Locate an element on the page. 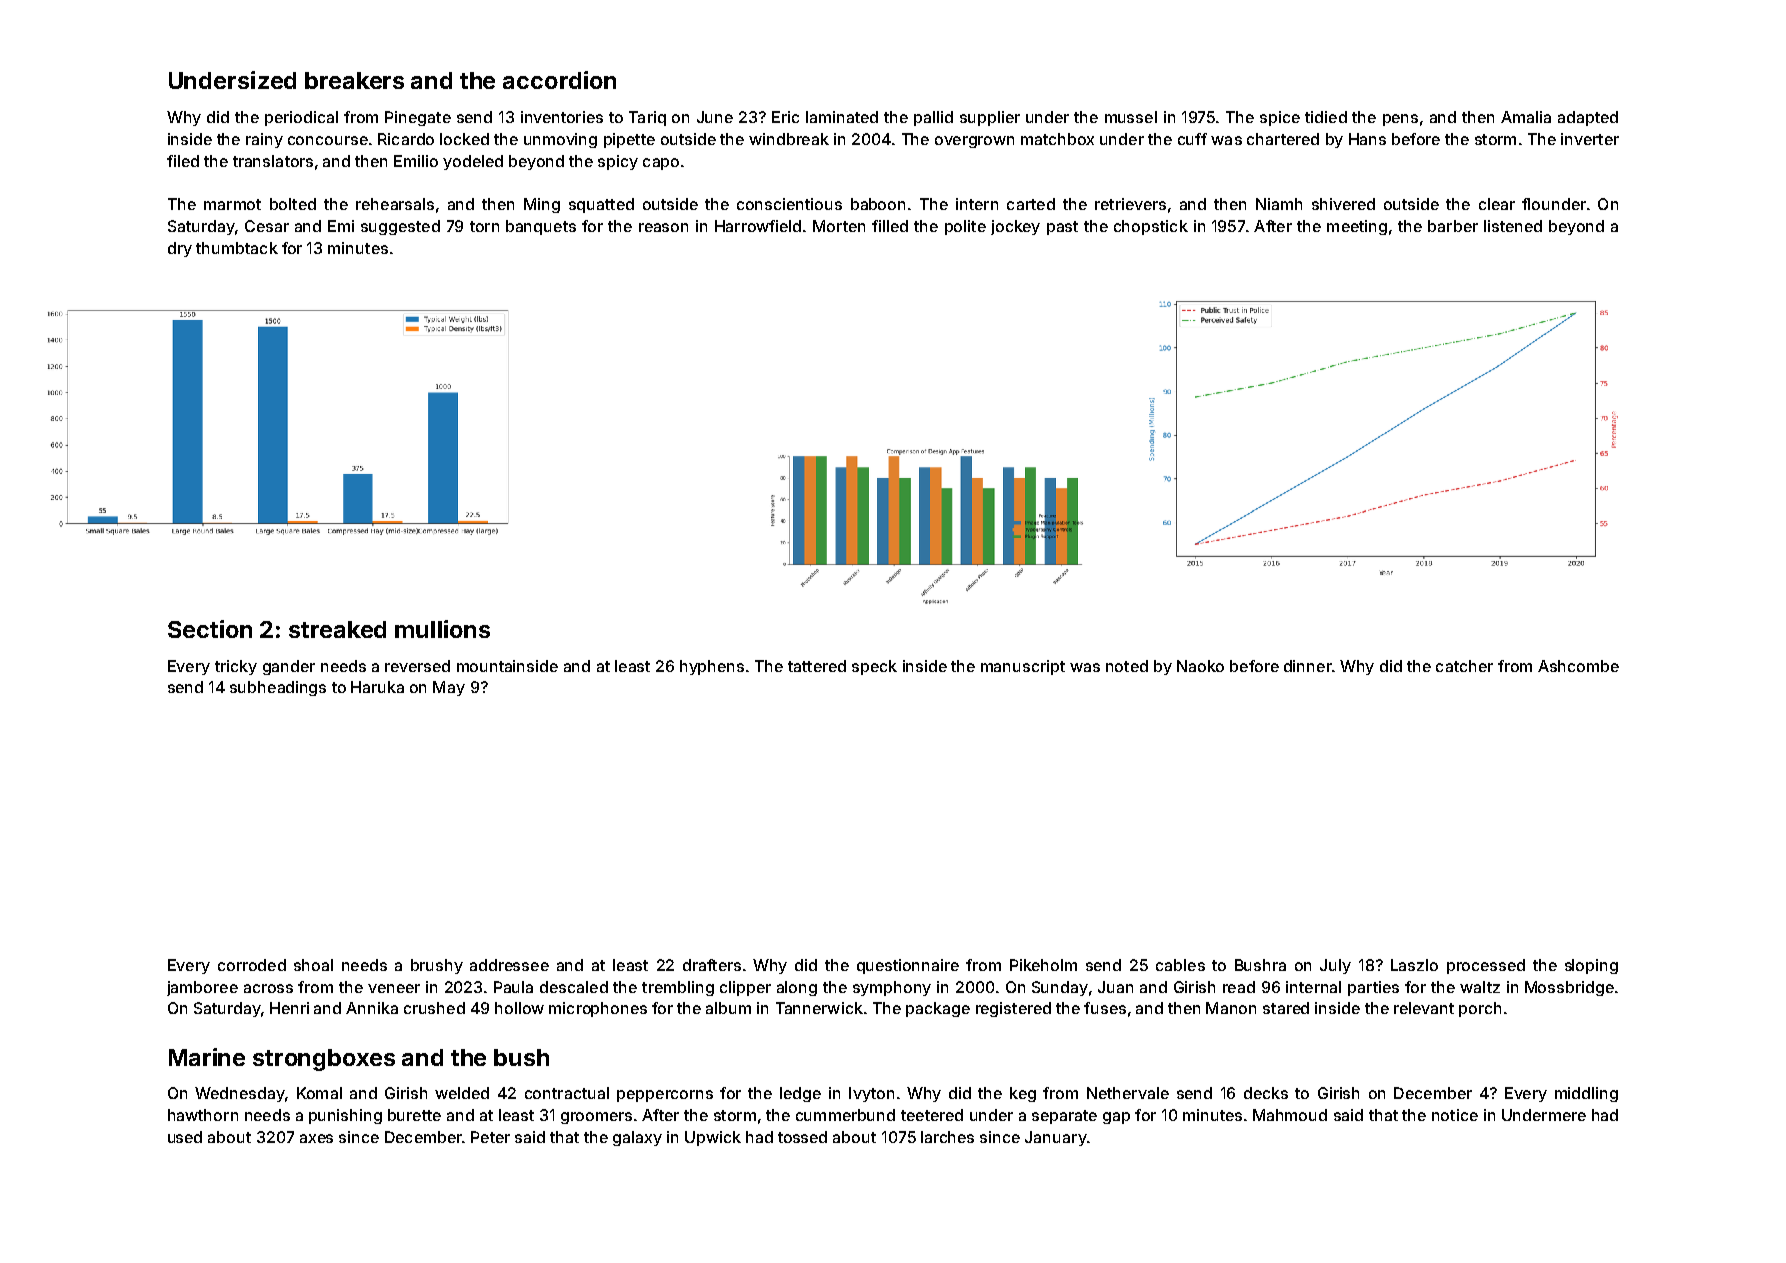 This document has width=1786, height=1263. stared is located at coordinates (1286, 1008).
